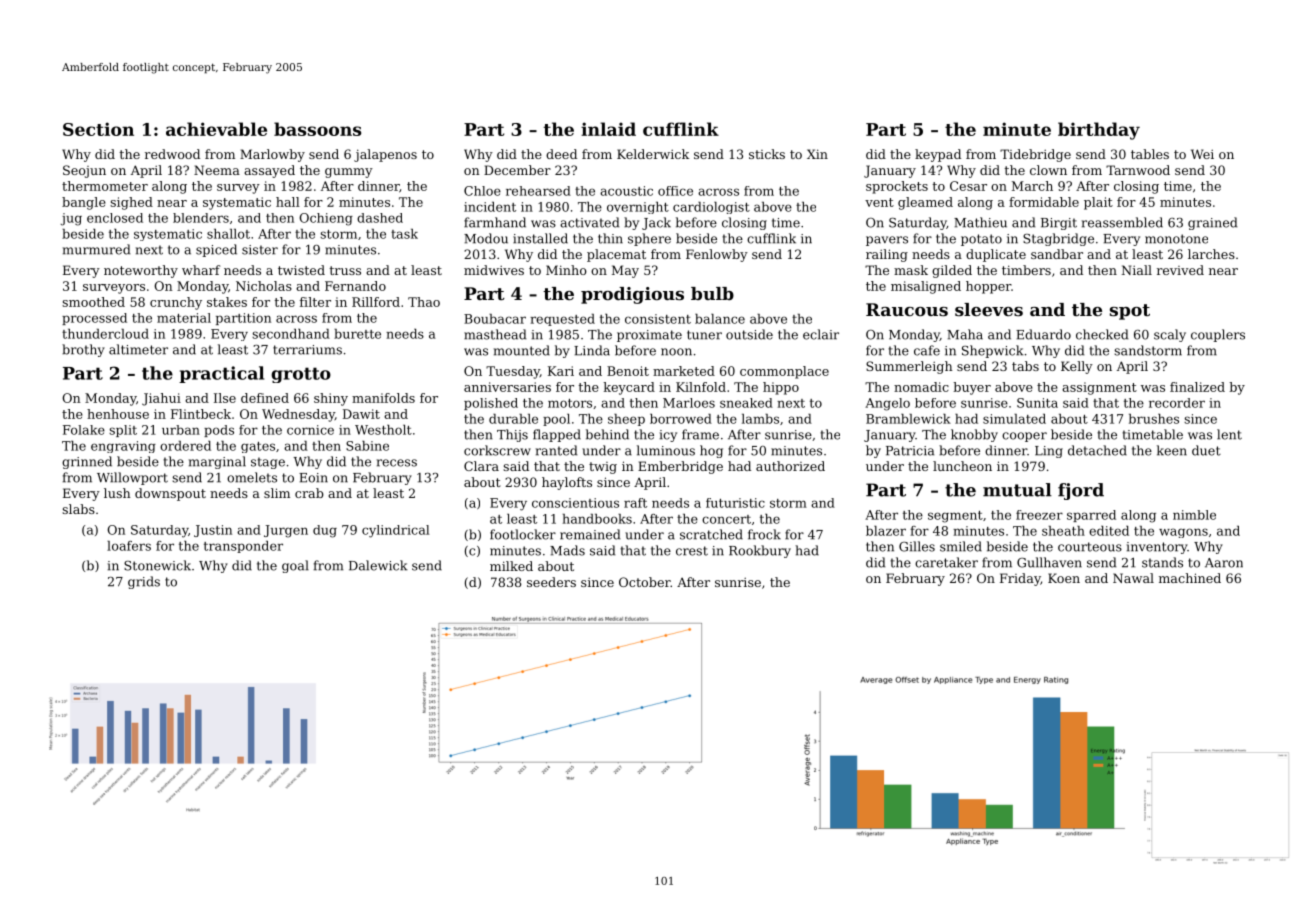 The height and width of the image is (924, 1308). What do you see at coordinates (269, 171) in the image?
I see `assayed` at bounding box center [269, 171].
